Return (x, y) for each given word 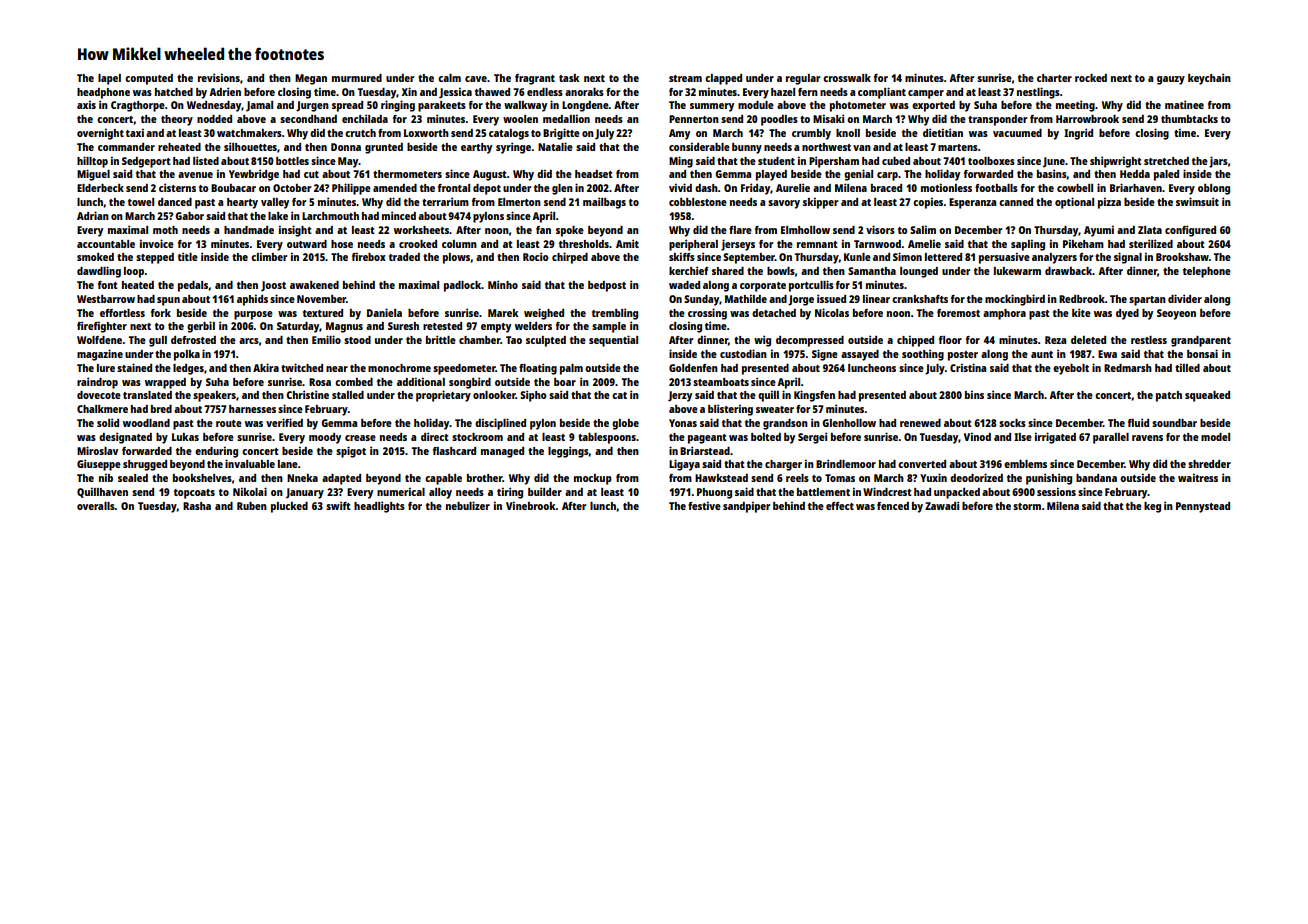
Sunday (701, 300)
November (321, 299)
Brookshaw (1182, 257)
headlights (379, 507)
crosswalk (847, 78)
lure (106, 368)
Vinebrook (531, 505)
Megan (311, 79)
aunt (1042, 354)
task (569, 78)
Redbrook (1082, 299)
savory (784, 204)
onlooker (494, 395)
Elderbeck (100, 188)
